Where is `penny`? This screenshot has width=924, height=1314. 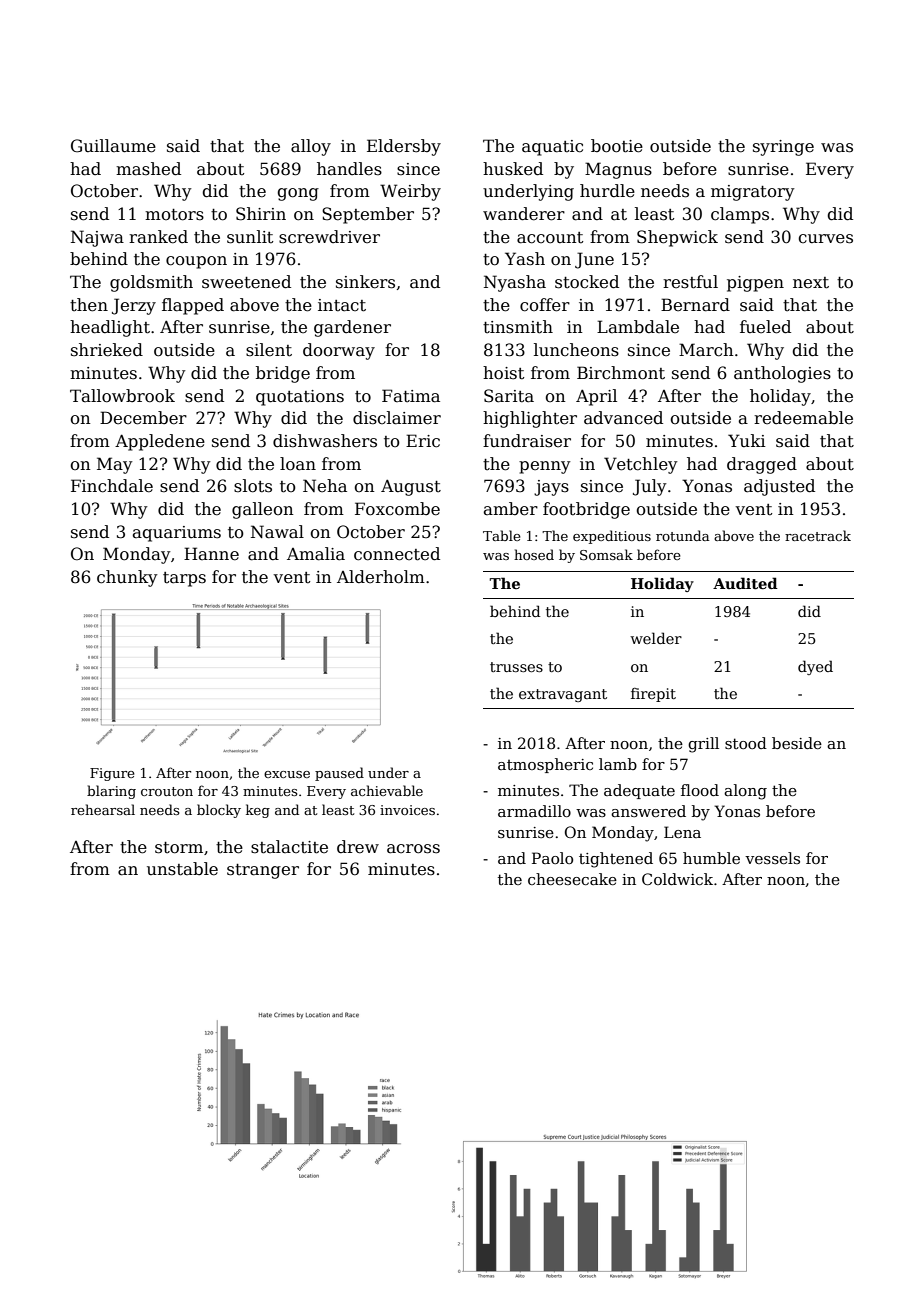 penny is located at coordinates (545, 467).
